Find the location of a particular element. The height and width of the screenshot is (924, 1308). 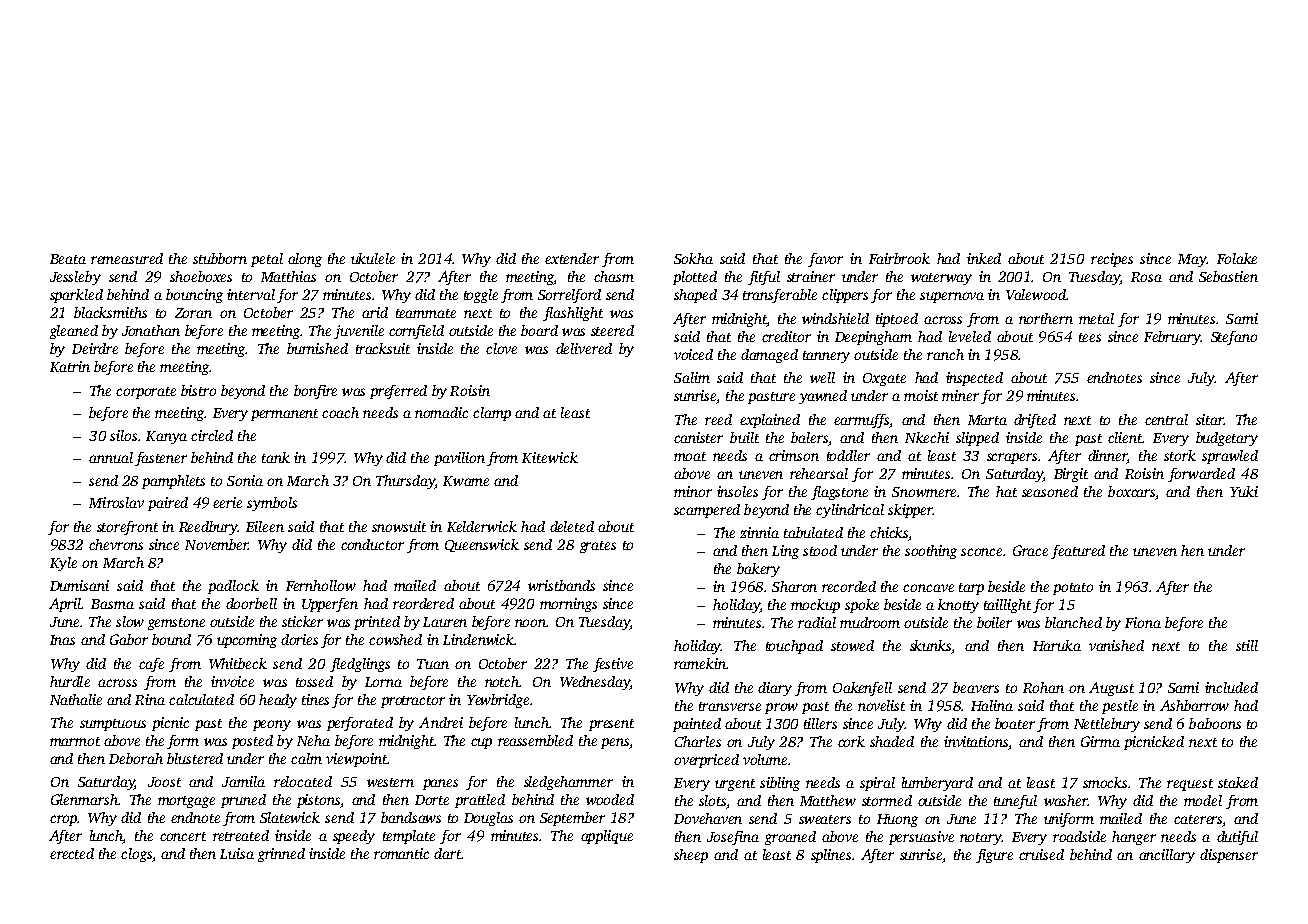

Girma is located at coordinates (1100, 741).
